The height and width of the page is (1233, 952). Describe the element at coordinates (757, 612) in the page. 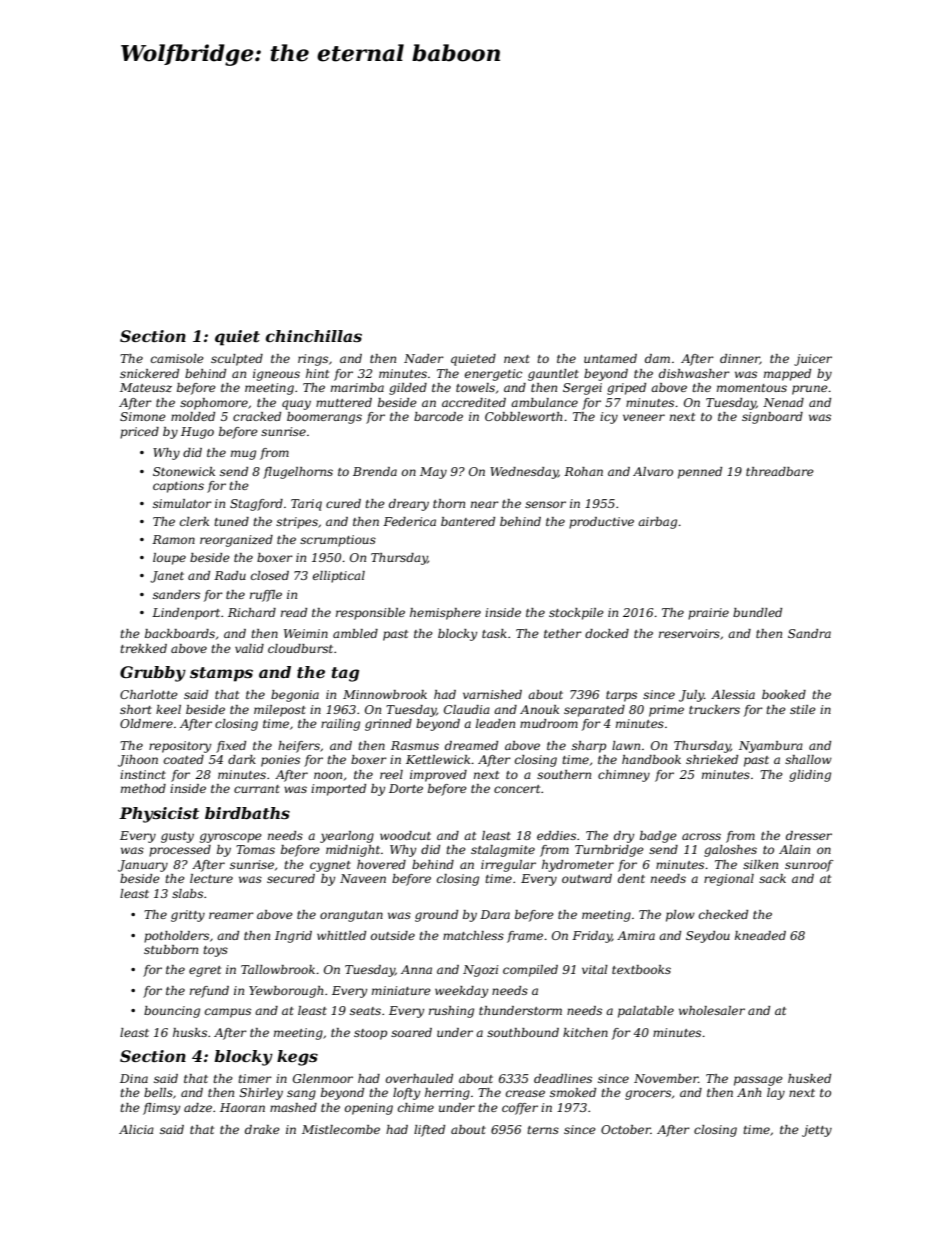

I see `bundled` at that location.
